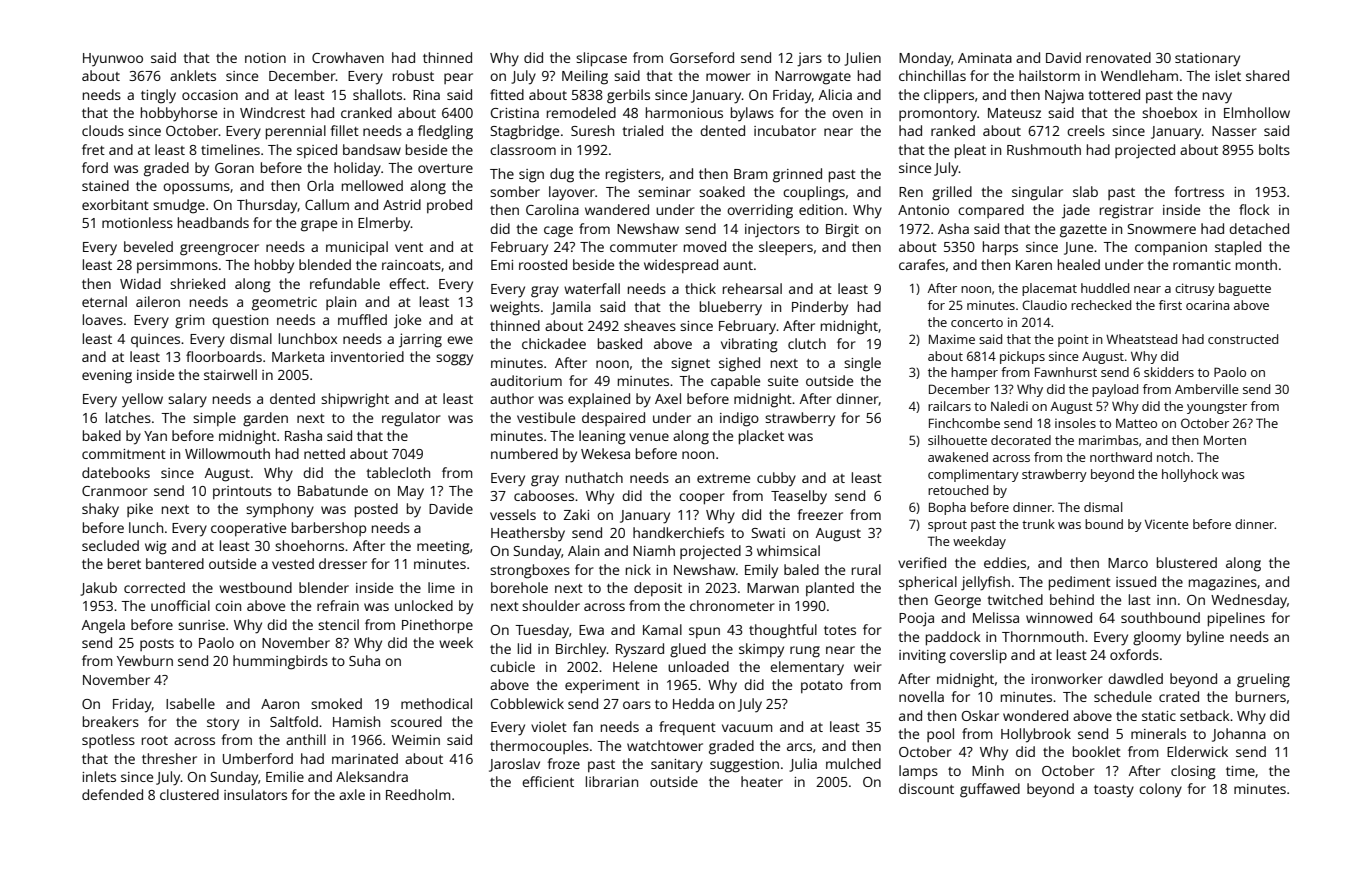  I want to click on insulators, so click(255, 794).
